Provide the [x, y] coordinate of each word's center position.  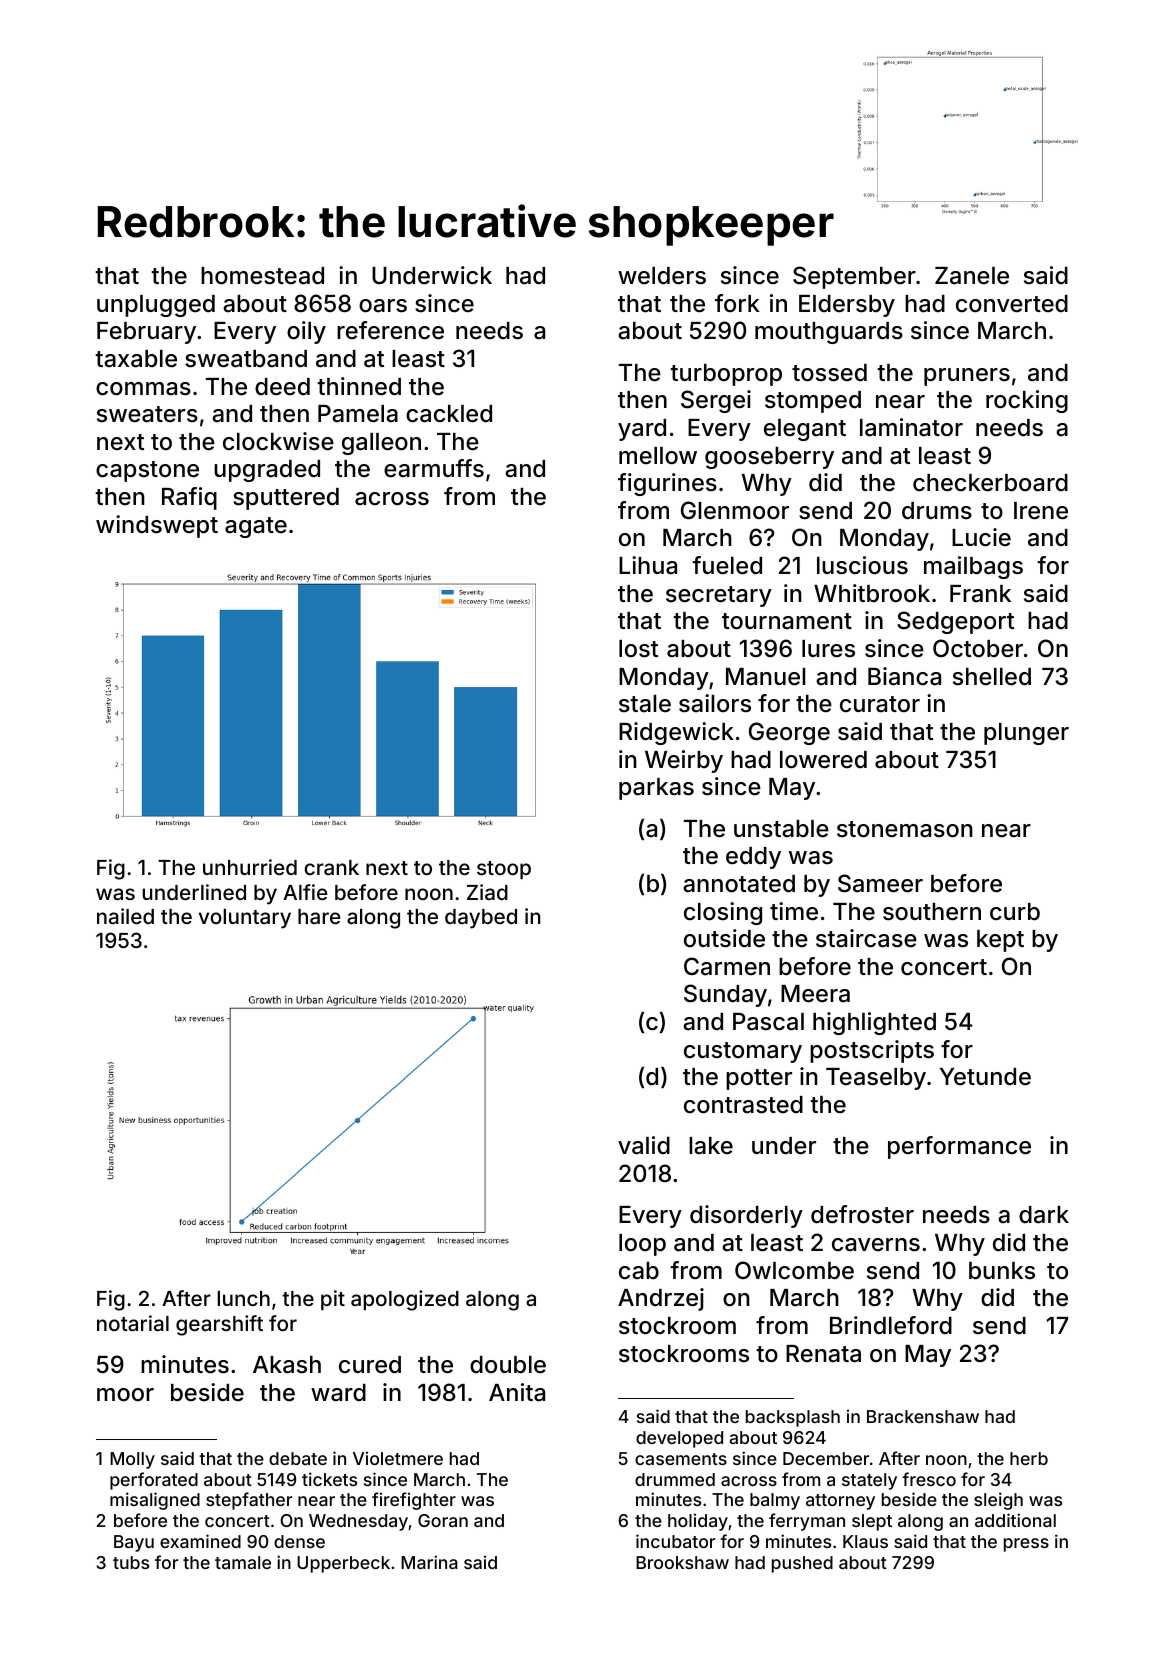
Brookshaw [682, 1562]
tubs [131, 1562]
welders [662, 276]
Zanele [972, 276]
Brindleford [891, 1325]
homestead [262, 276]
